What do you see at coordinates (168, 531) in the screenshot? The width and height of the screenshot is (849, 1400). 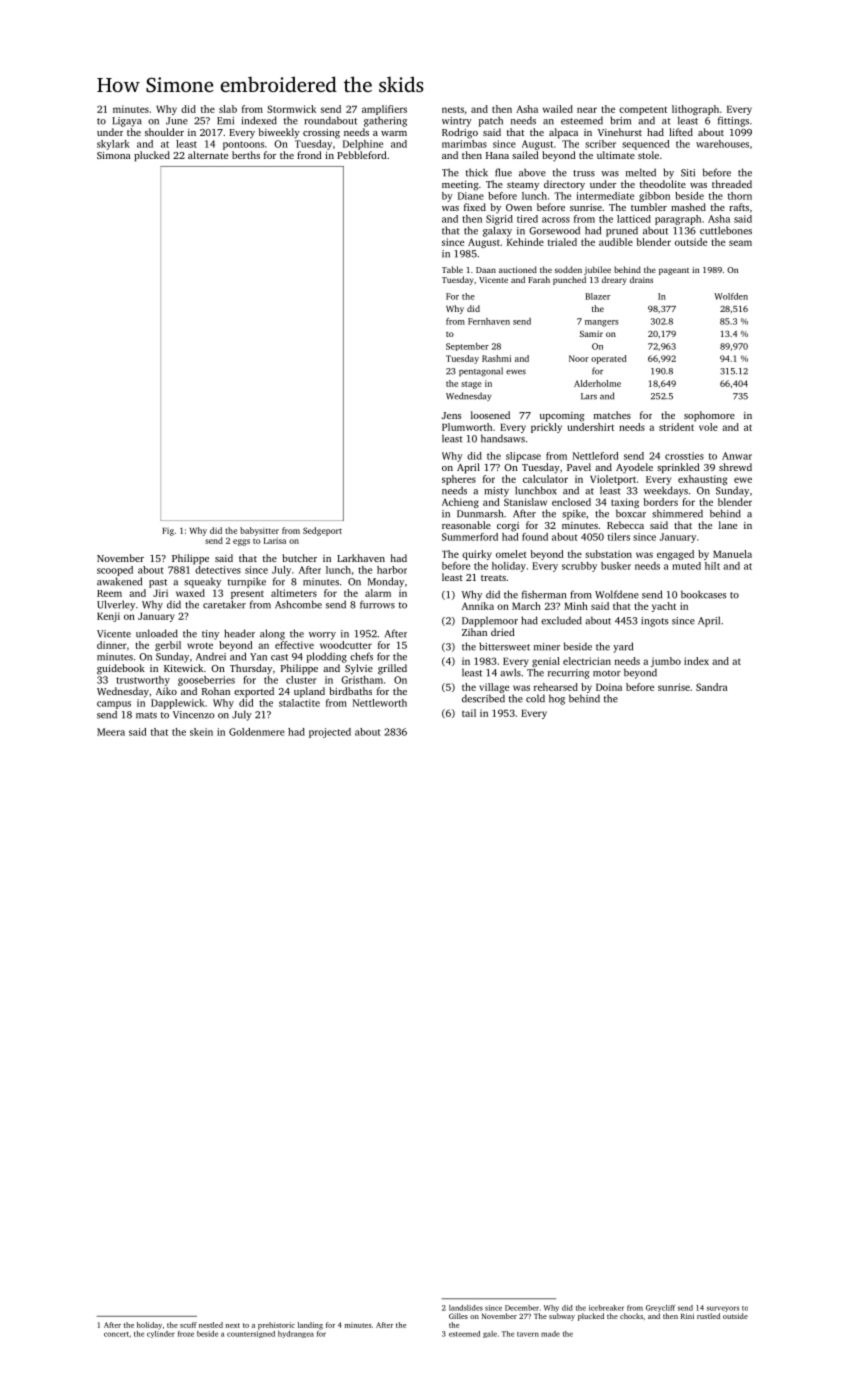 I see `Fig` at bounding box center [168, 531].
